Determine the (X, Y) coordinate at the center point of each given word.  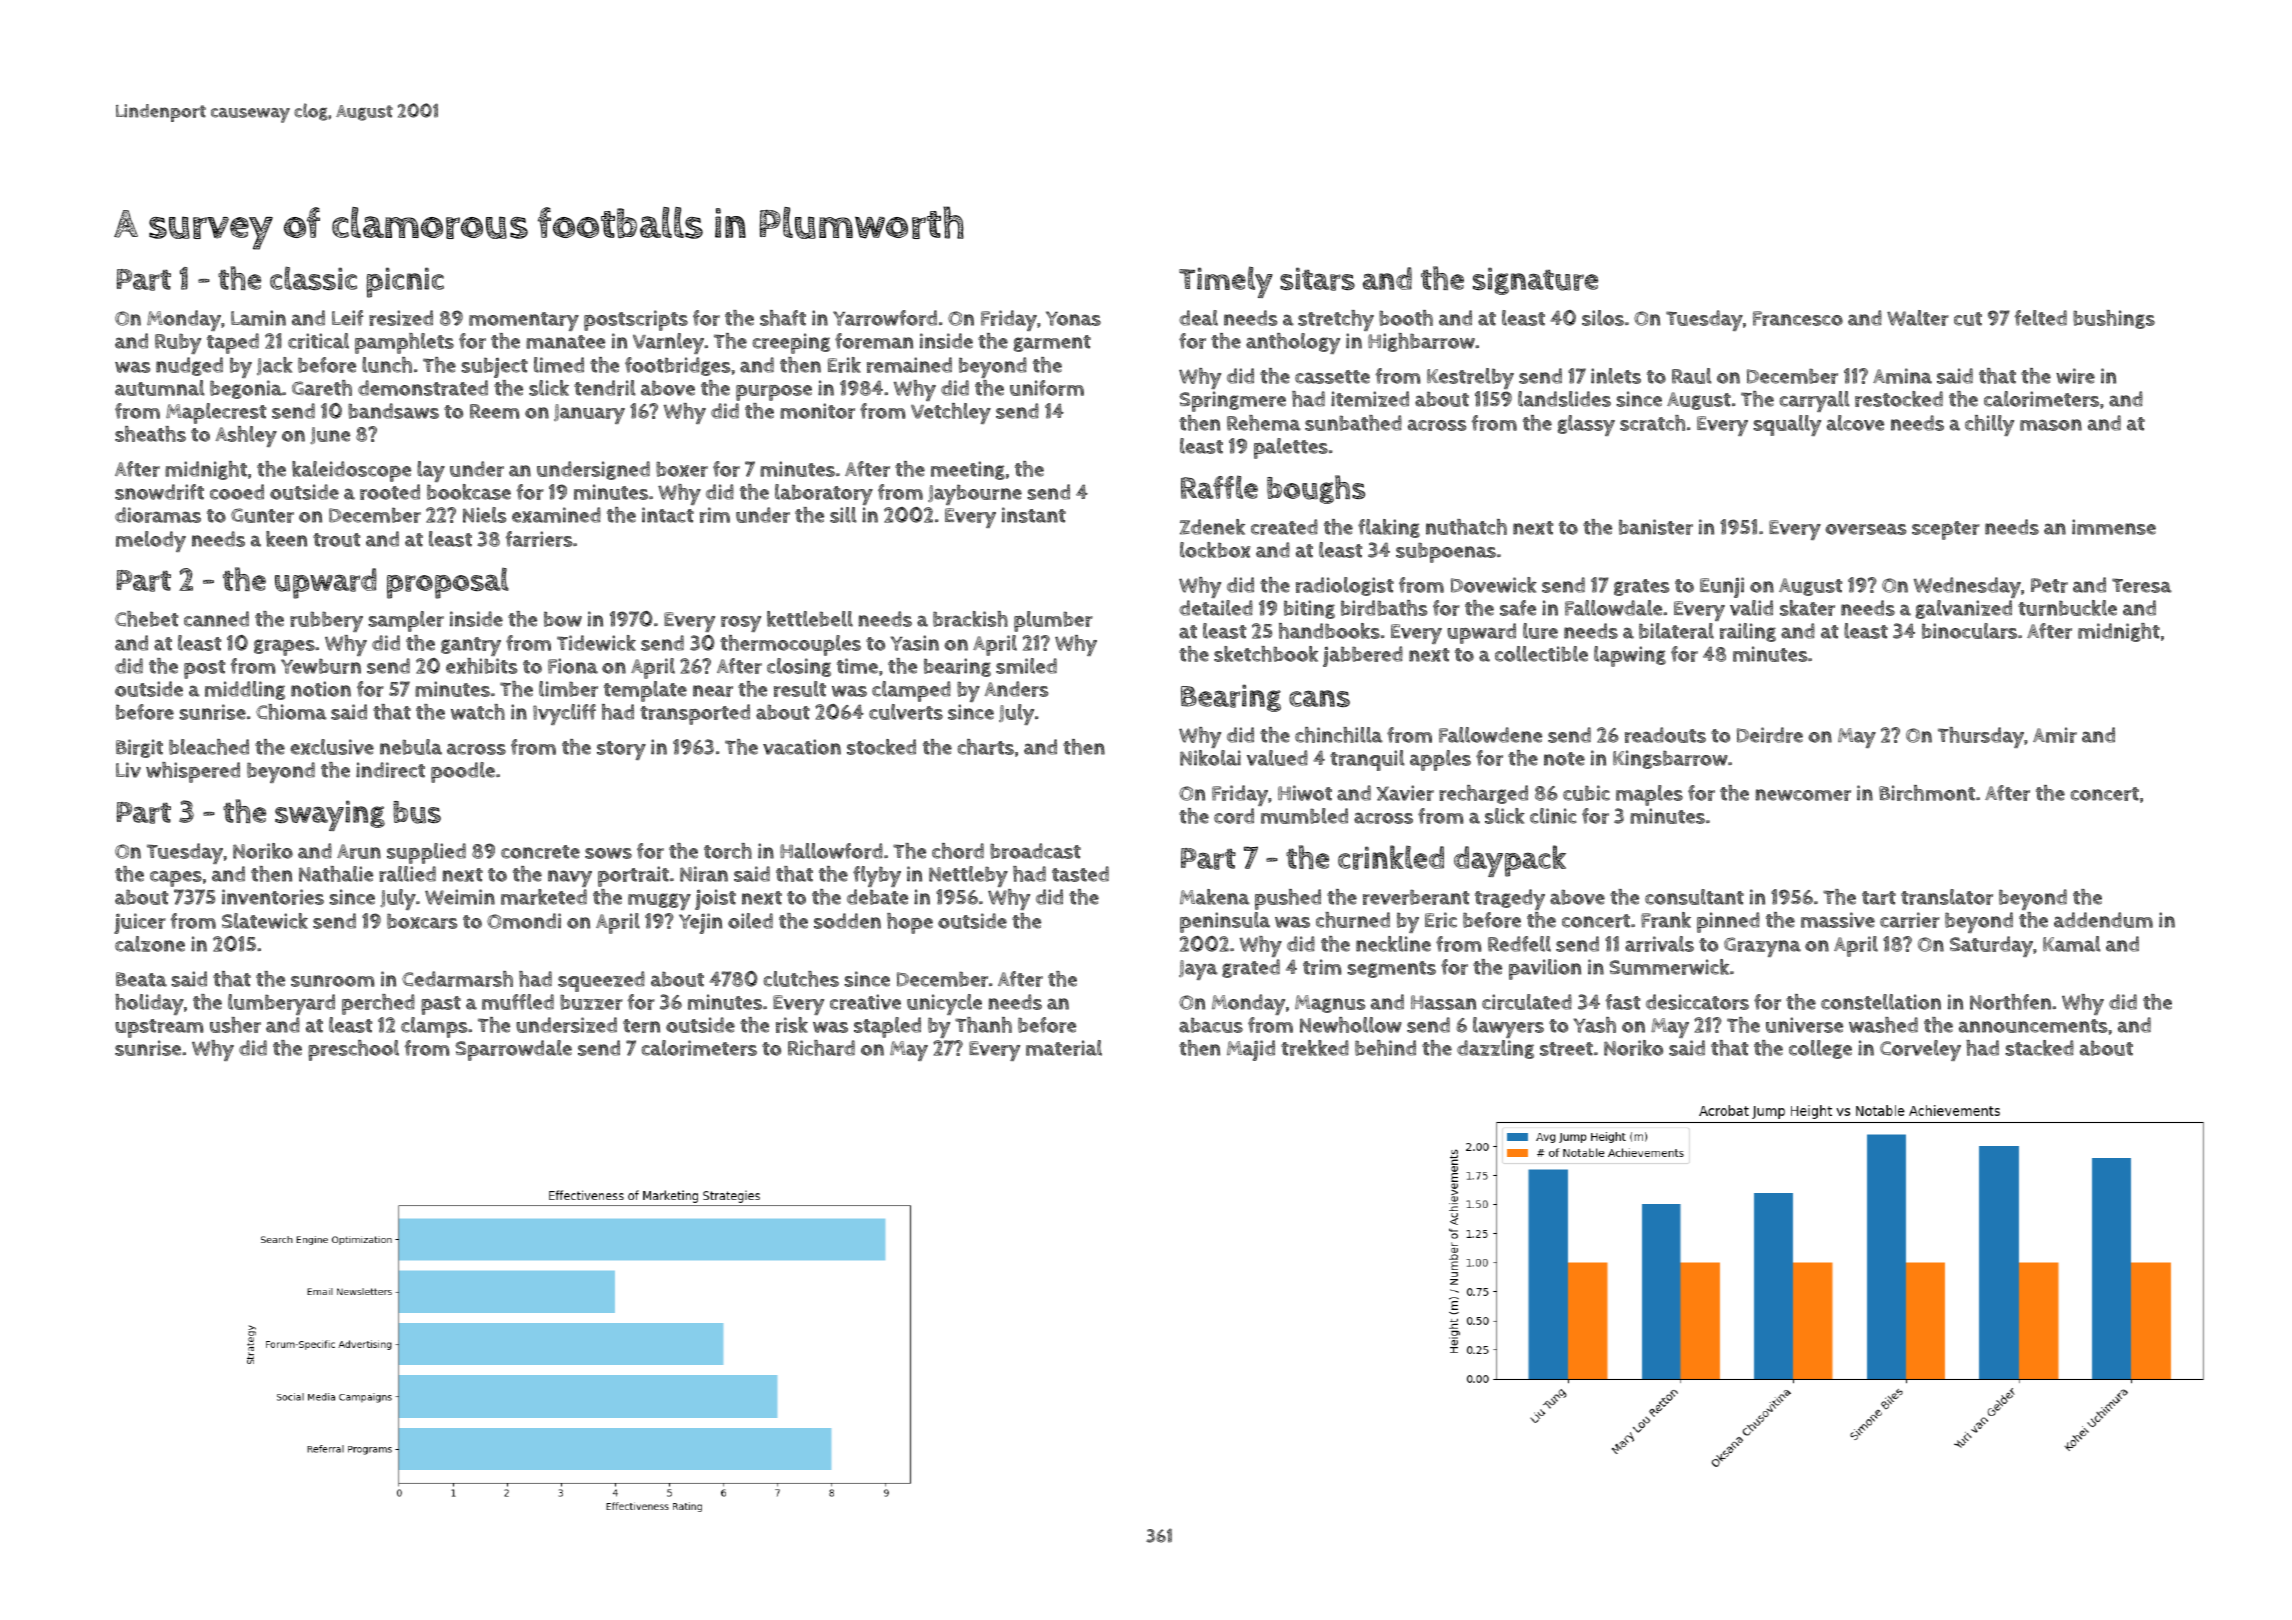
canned (216, 619)
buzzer (591, 1002)
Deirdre (1770, 735)
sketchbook (1266, 654)
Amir (2055, 735)
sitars (1317, 279)
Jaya (1198, 970)
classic (313, 278)
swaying (330, 815)
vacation (802, 747)
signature (1535, 281)
